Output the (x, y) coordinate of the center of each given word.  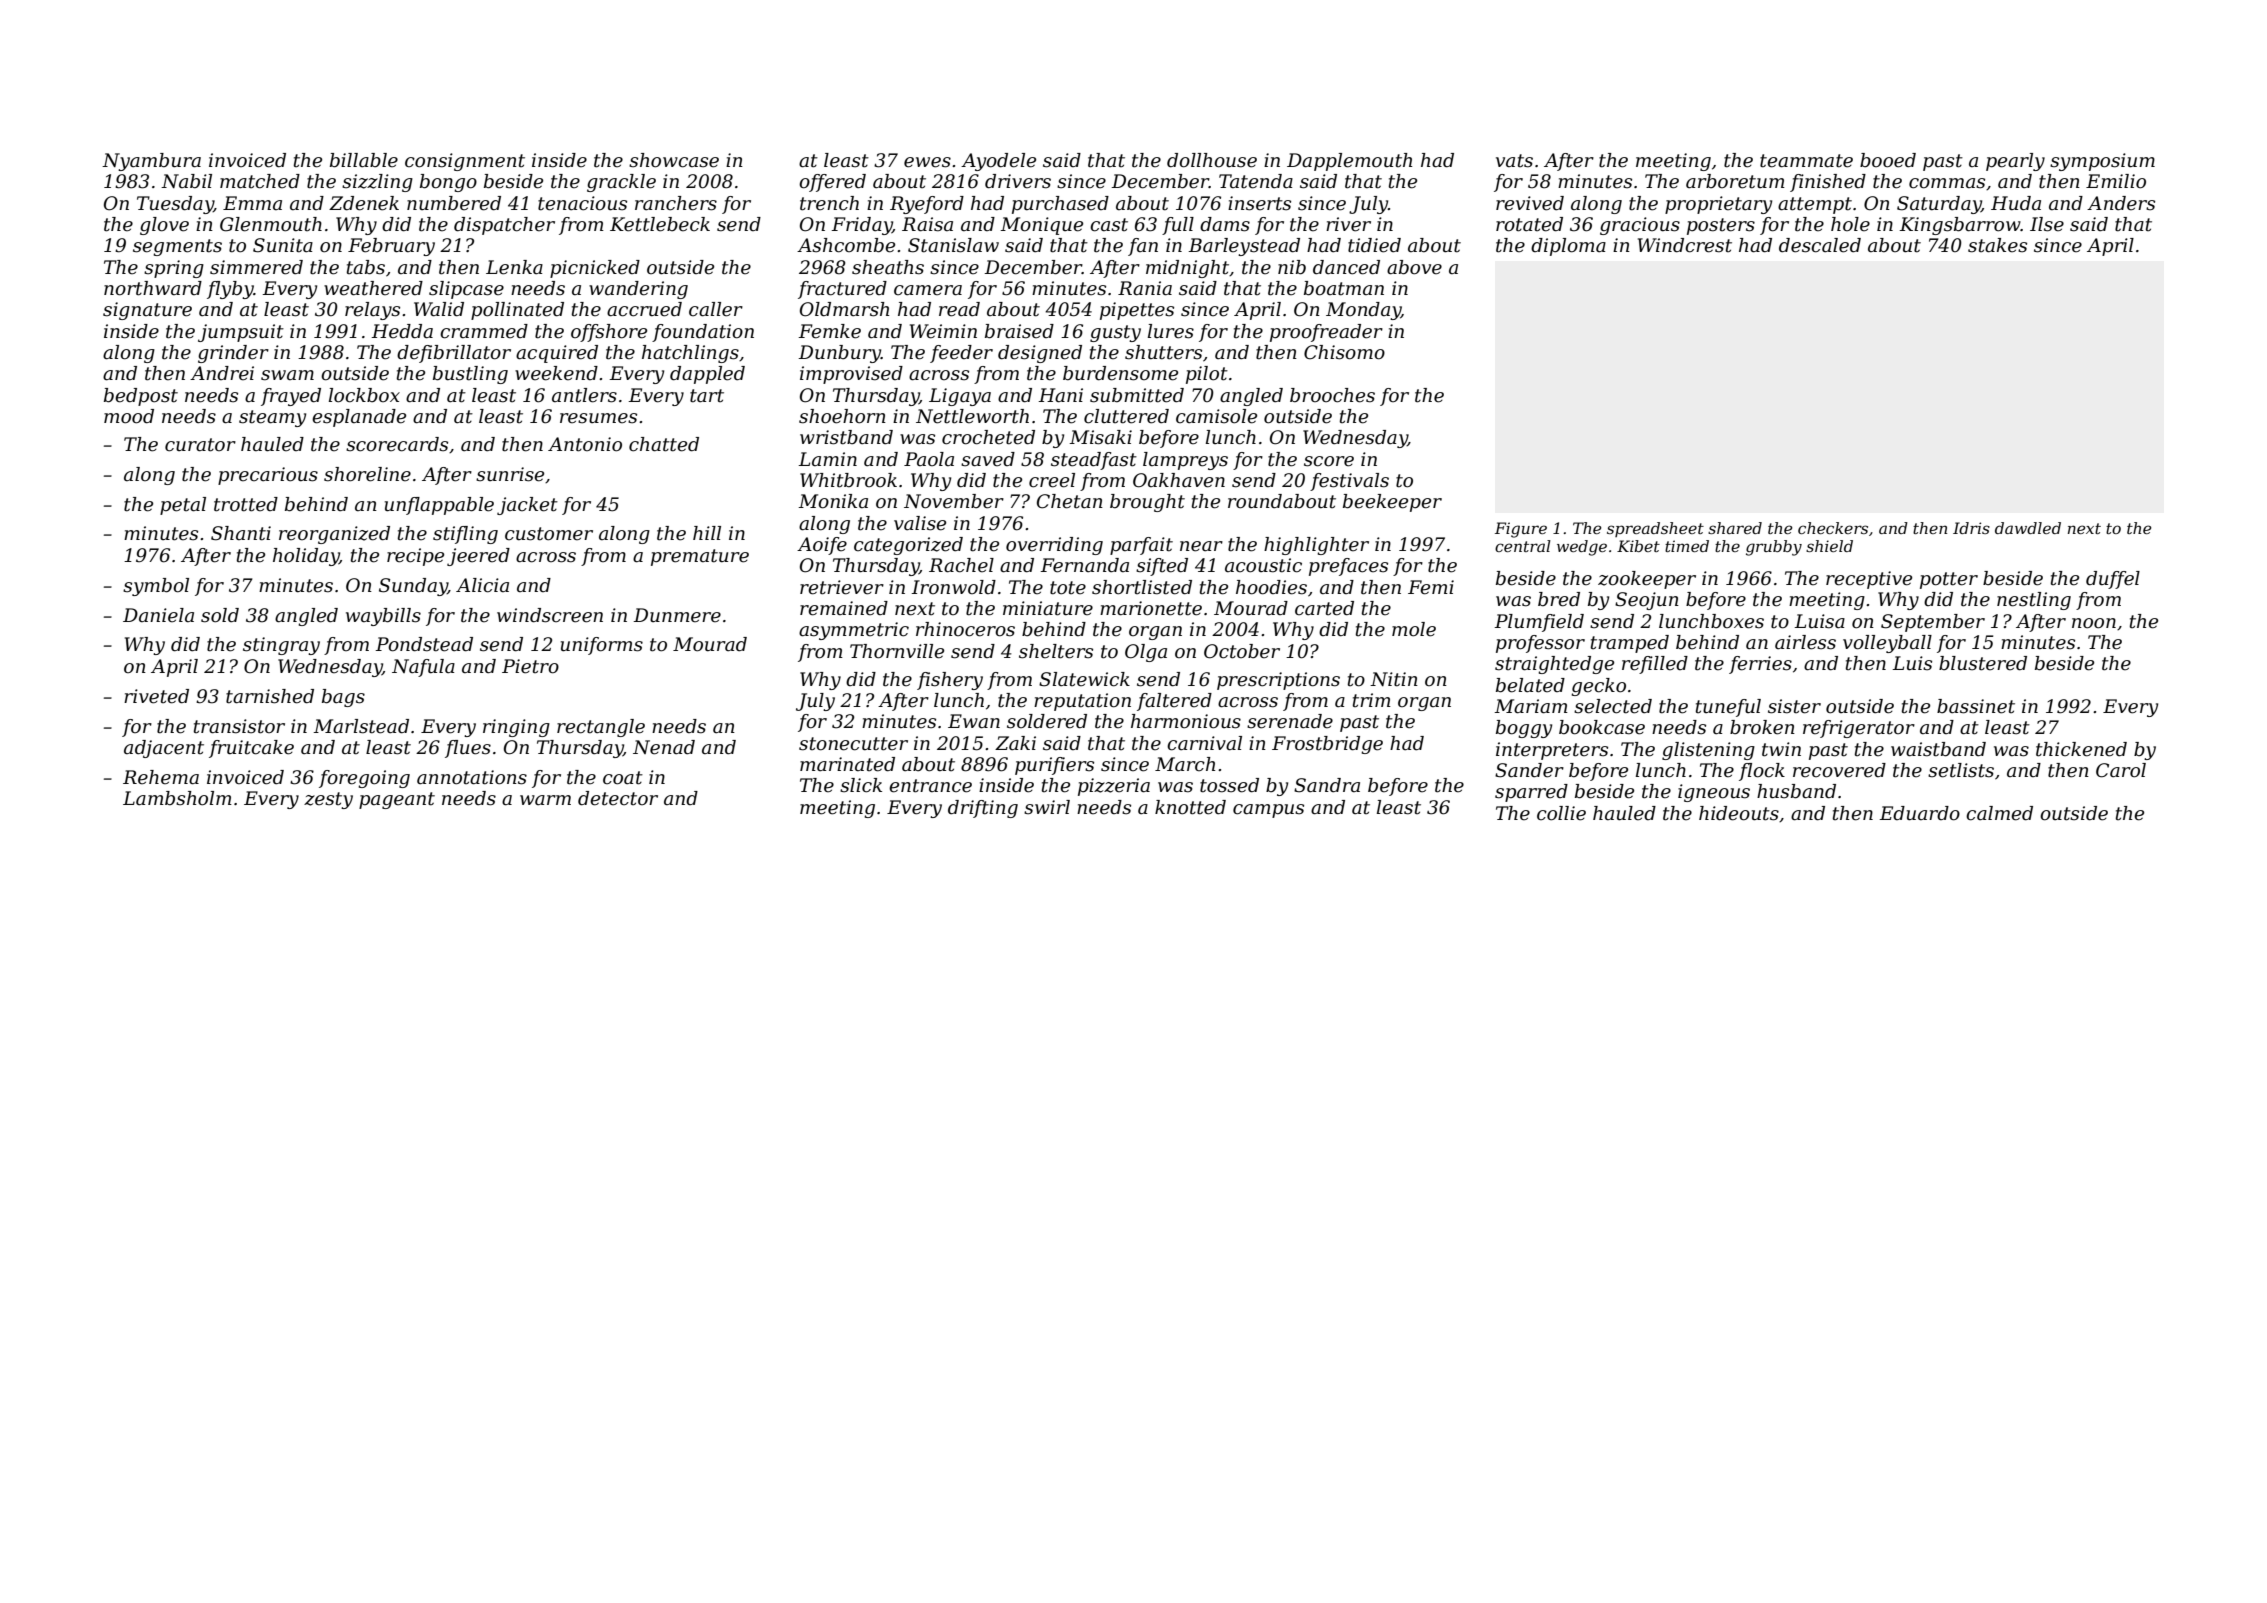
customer (549, 534)
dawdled (2028, 528)
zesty (328, 800)
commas (1947, 183)
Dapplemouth (1349, 162)
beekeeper (1392, 503)
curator (200, 445)
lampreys (1185, 461)
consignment (465, 162)
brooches (1332, 395)
